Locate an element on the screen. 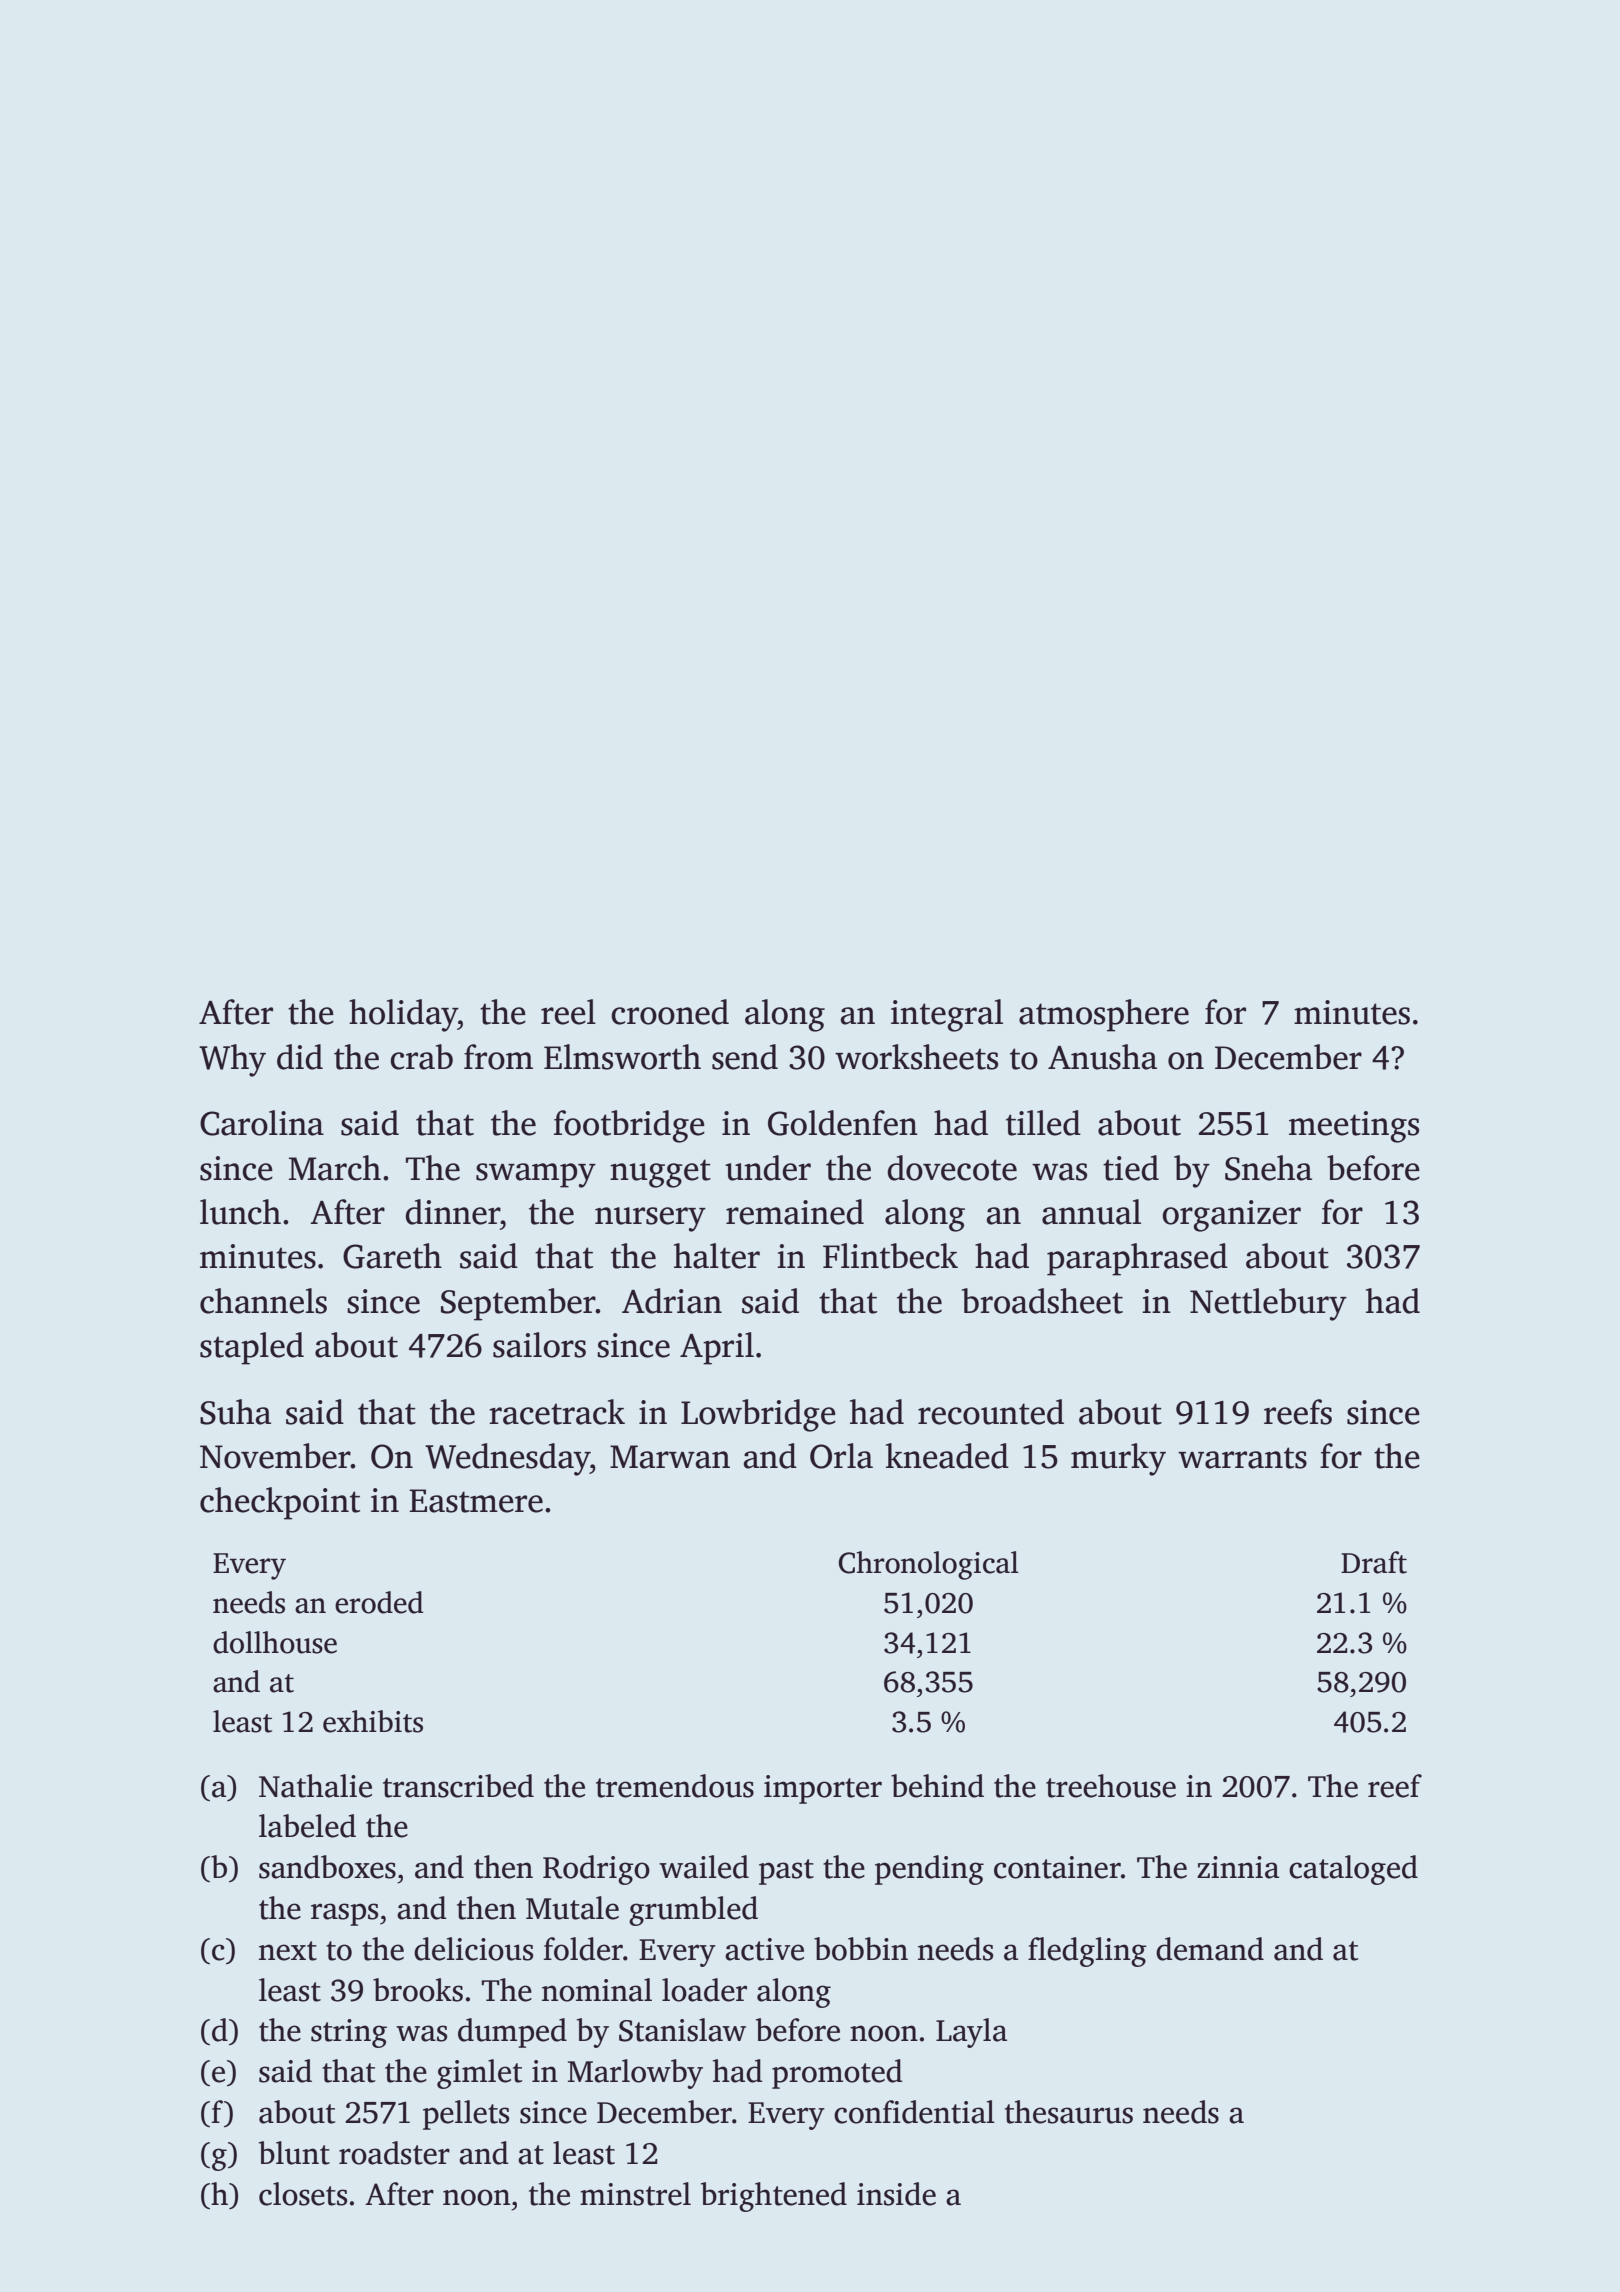 The image size is (1620, 2292). from is located at coordinates (498, 1057).
